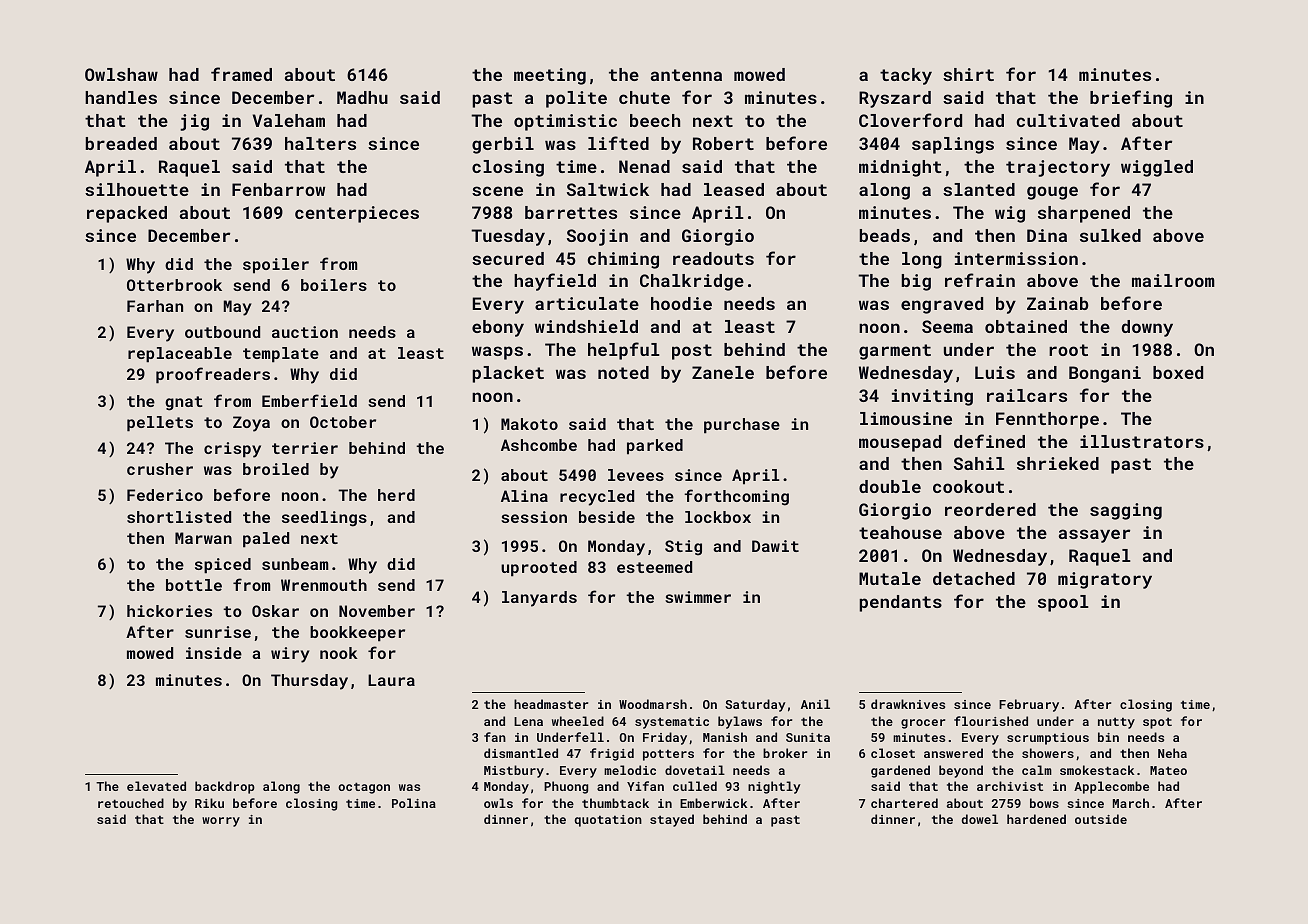 This image has height=924, width=1308. I want to click on sharpened, so click(1084, 214).
